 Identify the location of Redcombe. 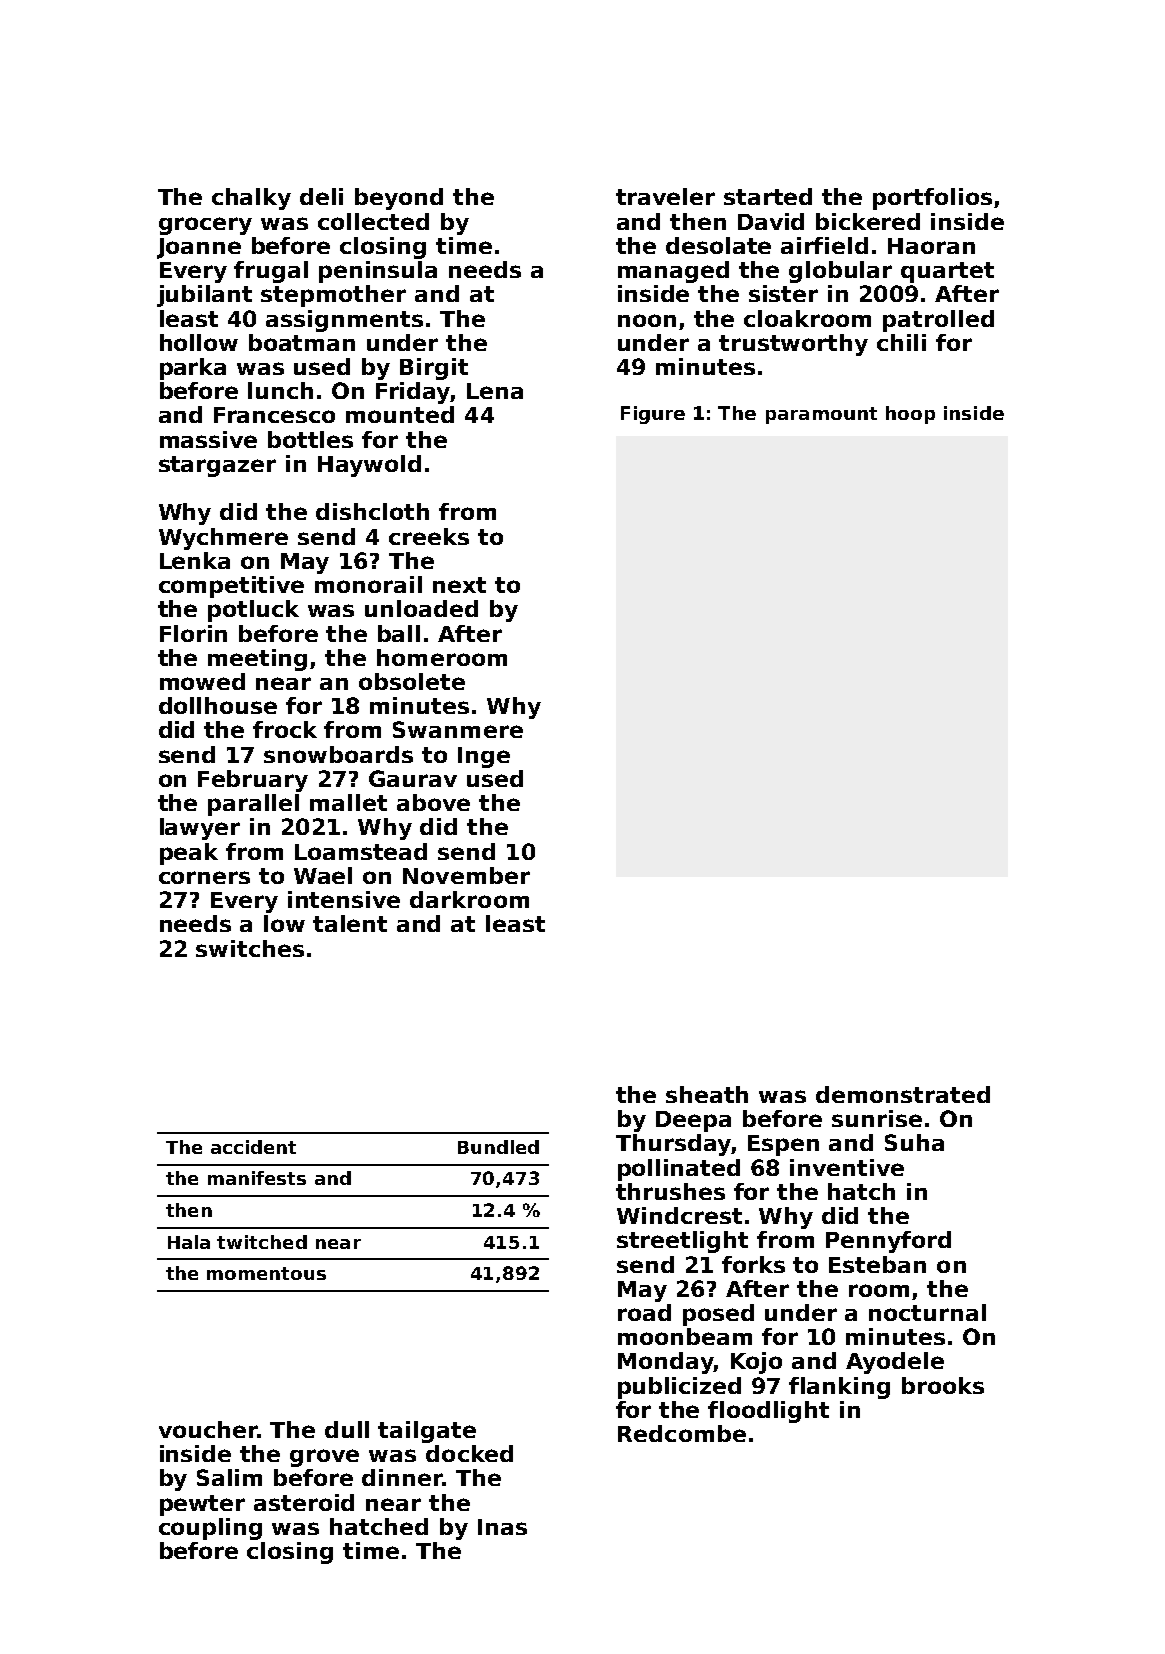
(682, 1433).
